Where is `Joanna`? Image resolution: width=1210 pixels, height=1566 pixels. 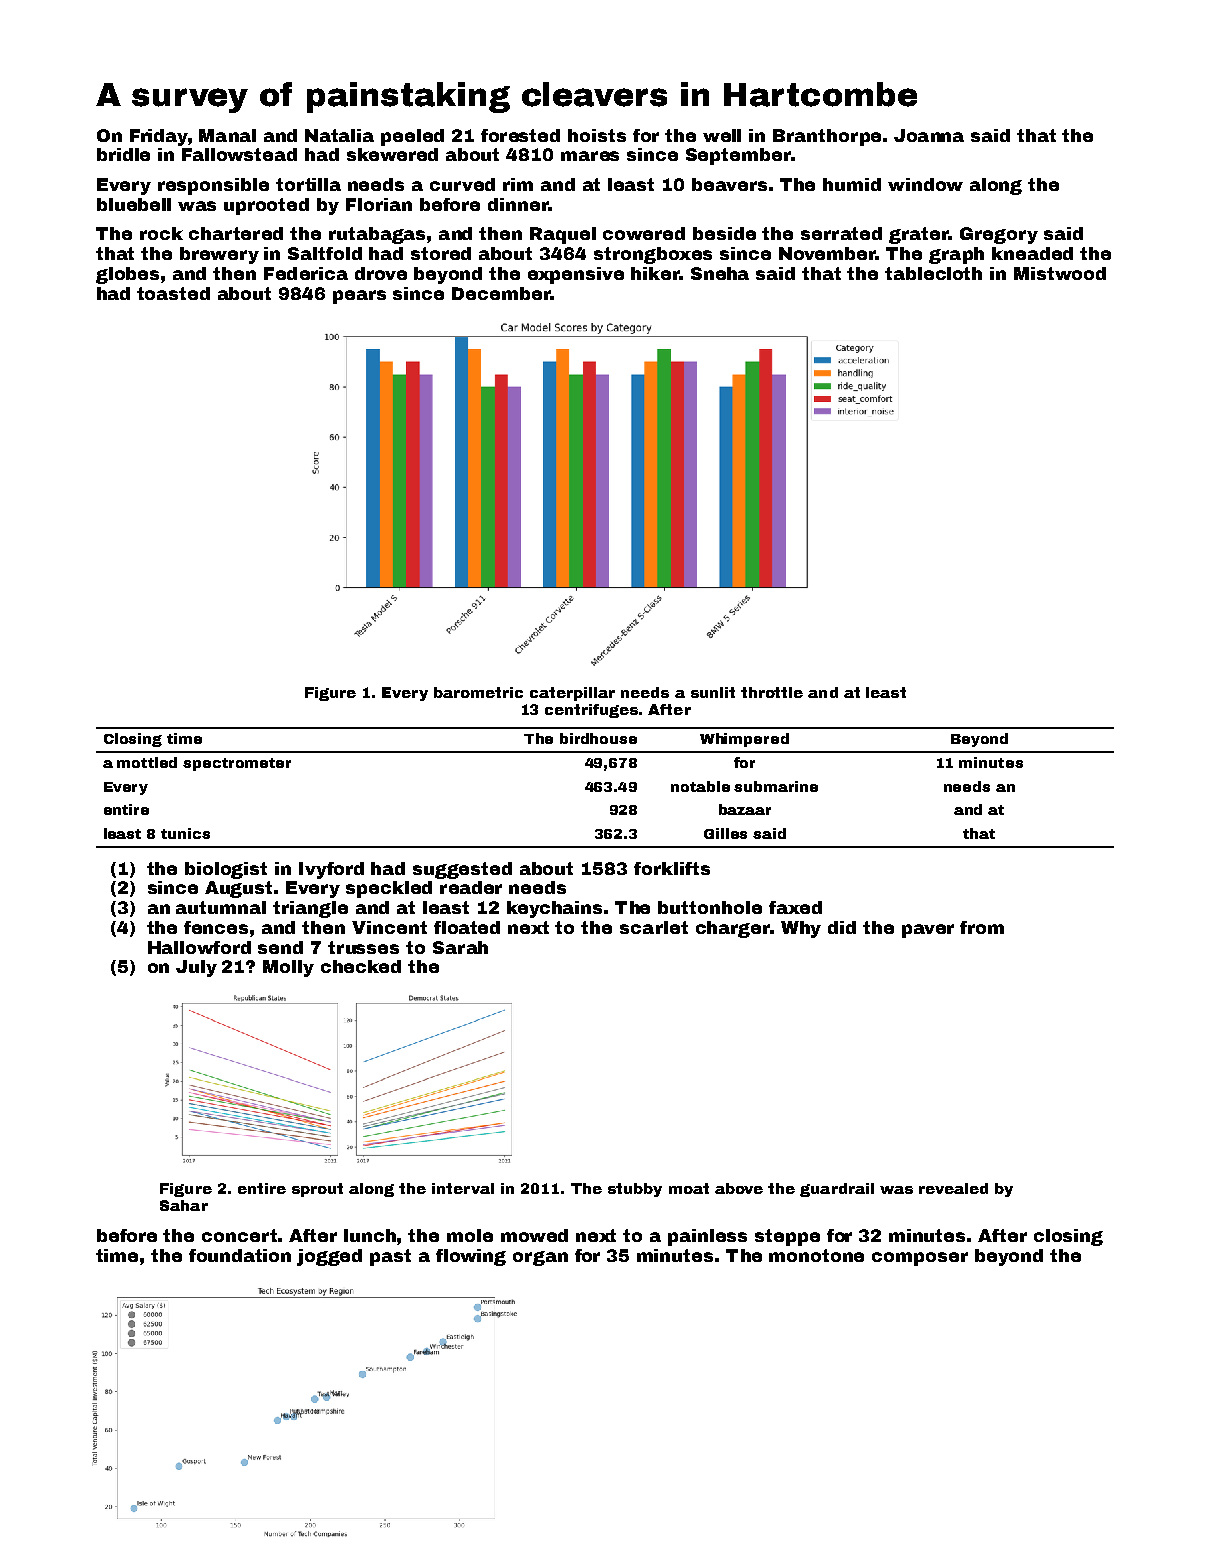 Joanna is located at coordinates (929, 135).
